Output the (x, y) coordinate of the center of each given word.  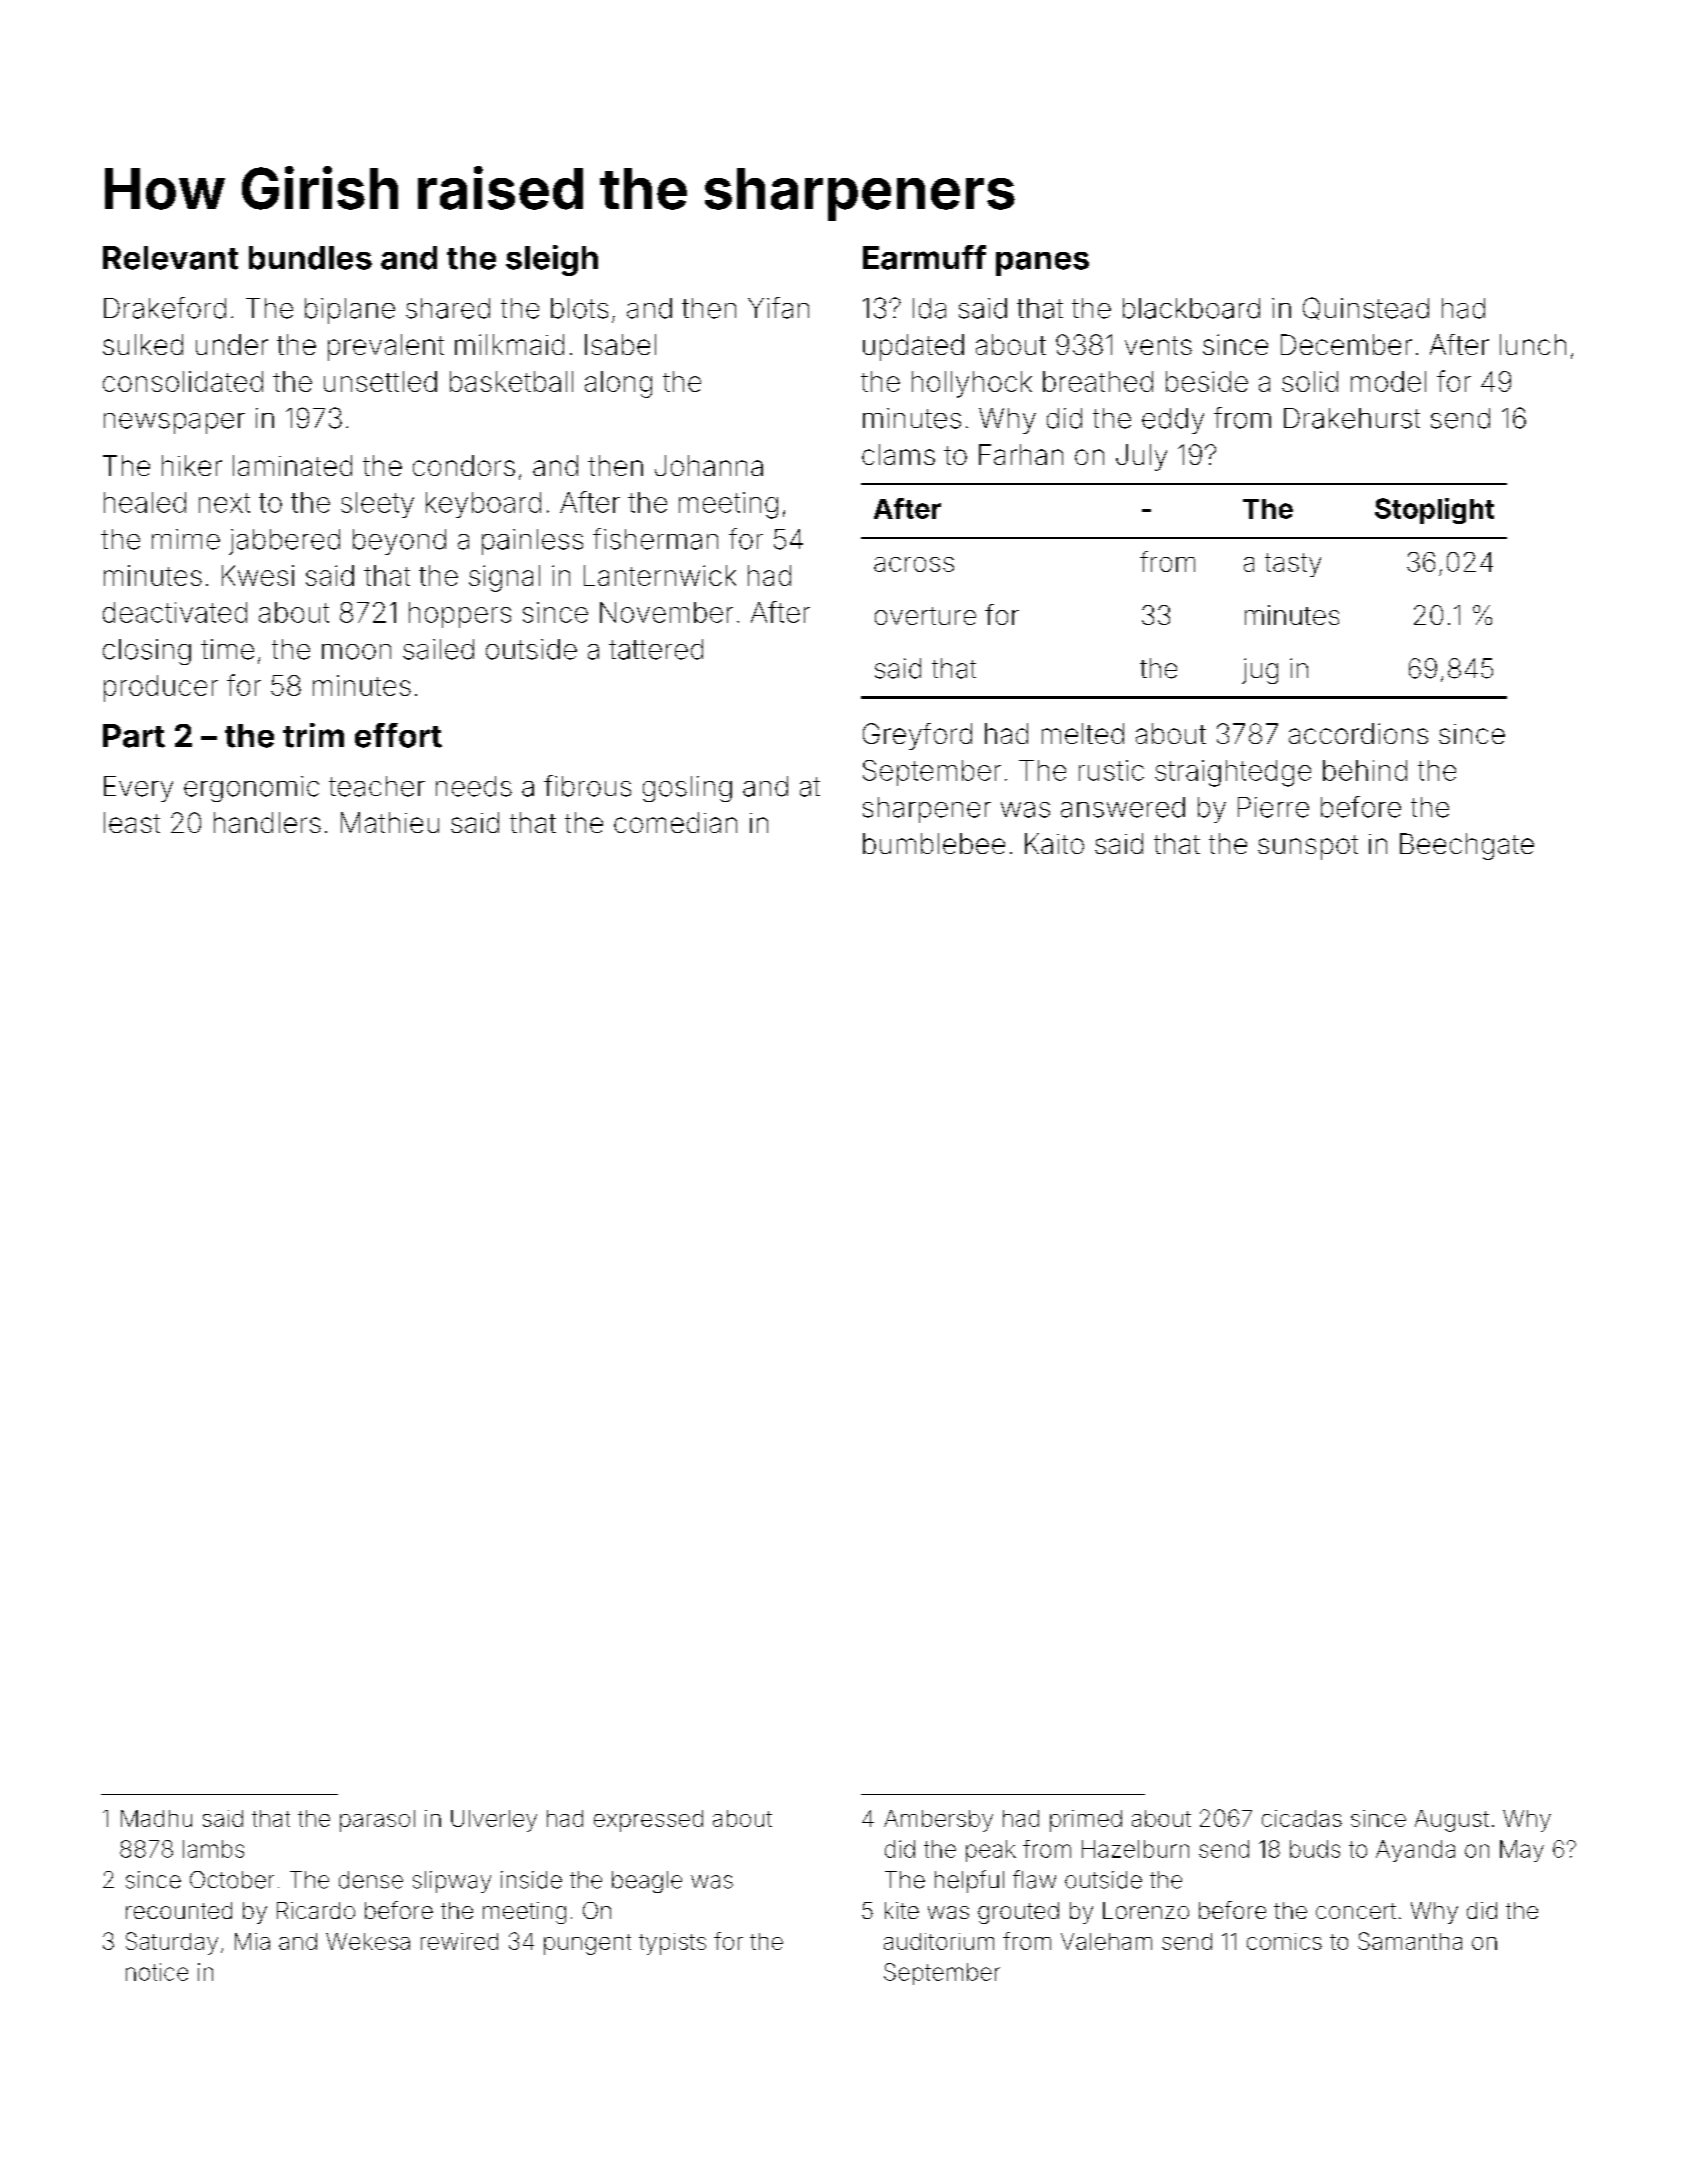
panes (1042, 263)
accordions (1358, 733)
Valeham (1106, 1941)
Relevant (170, 258)
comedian (675, 822)
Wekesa (368, 1941)
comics (1284, 1941)
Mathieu (390, 822)
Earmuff (924, 257)
